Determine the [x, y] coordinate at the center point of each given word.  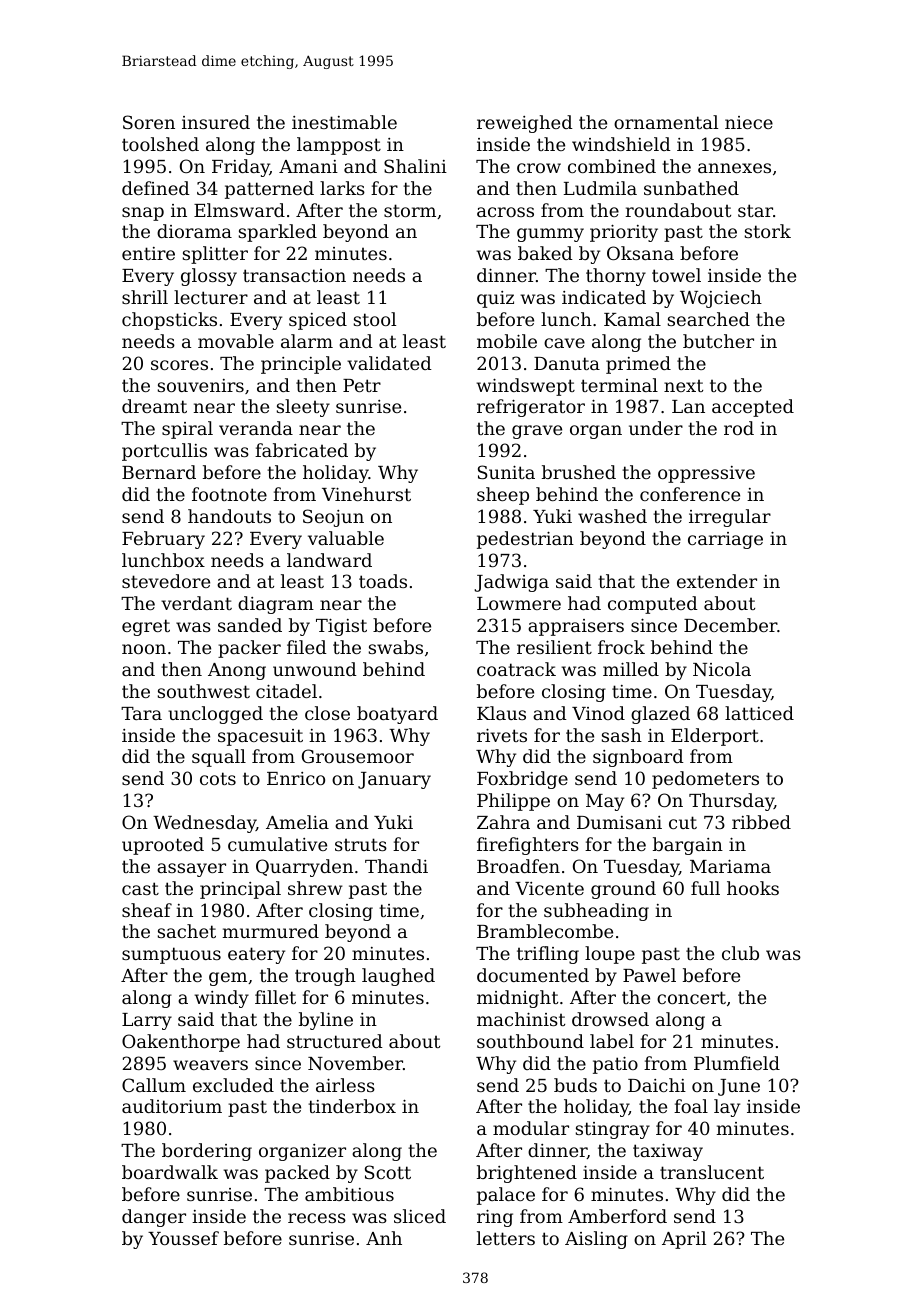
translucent [712, 1172]
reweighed [525, 124]
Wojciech [721, 299]
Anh [384, 1238]
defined [156, 188]
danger [154, 1218]
